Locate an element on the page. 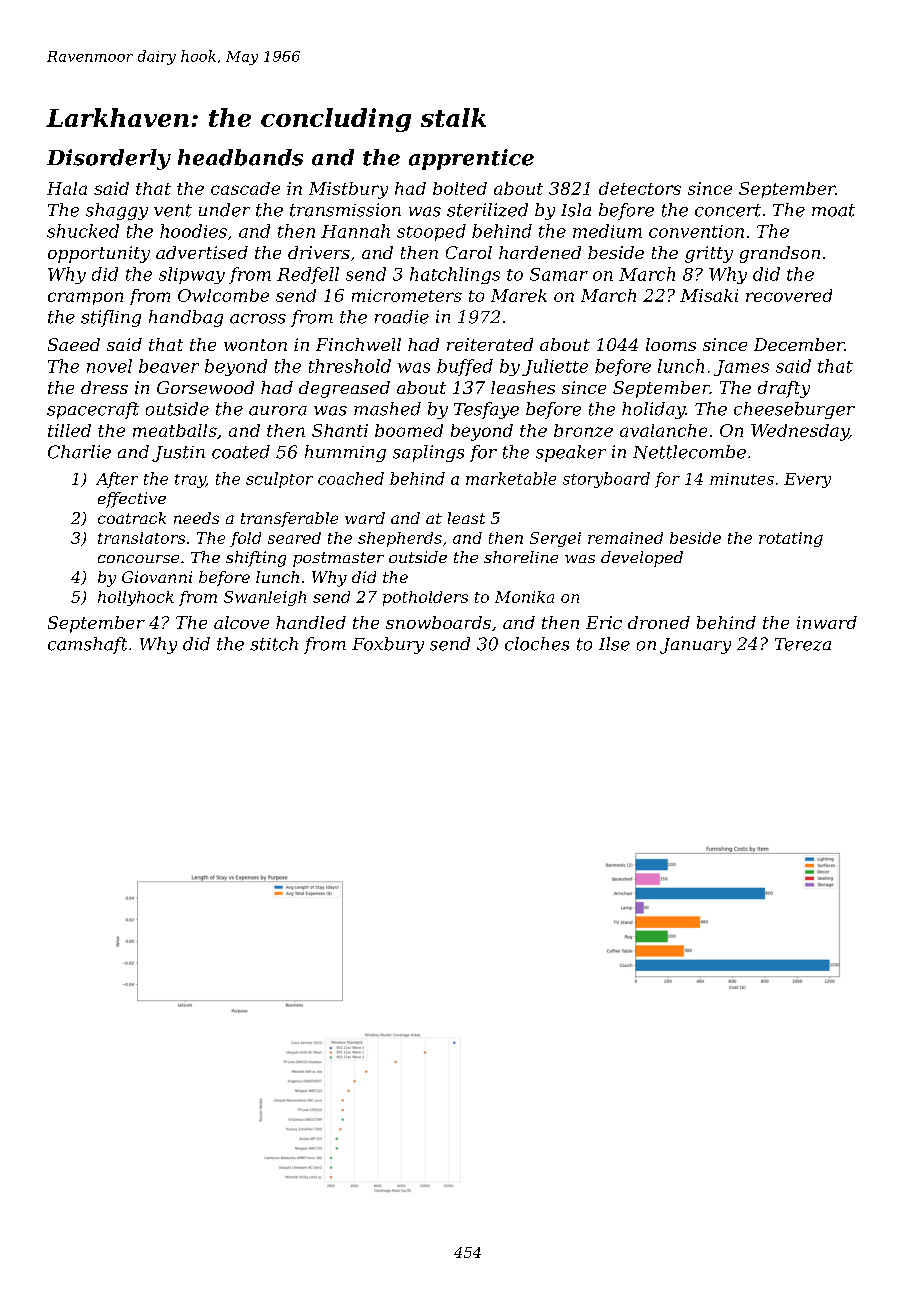  wonton is located at coordinates (255, 345).
